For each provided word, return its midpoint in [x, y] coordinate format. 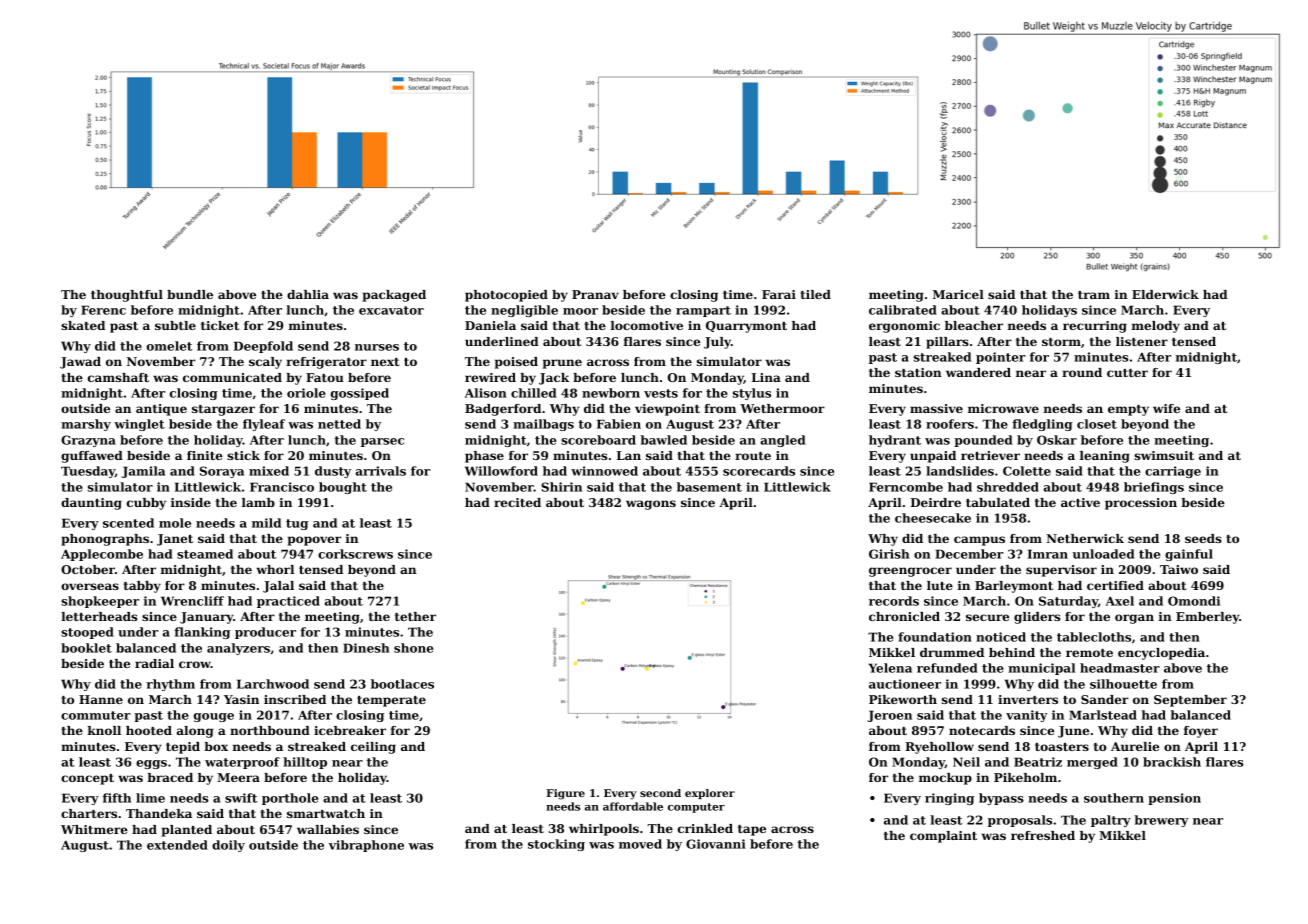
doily [228, 846]
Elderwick [1165, 294]
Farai [779, 294]
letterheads [99, 616]
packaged [394, 296]
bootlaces [402, 684]
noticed [1001, 637]
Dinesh [366, 648]
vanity [1027, 716]
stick [243, 455]
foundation [935, 637]
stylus [752, 394]
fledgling [1042, 425]
